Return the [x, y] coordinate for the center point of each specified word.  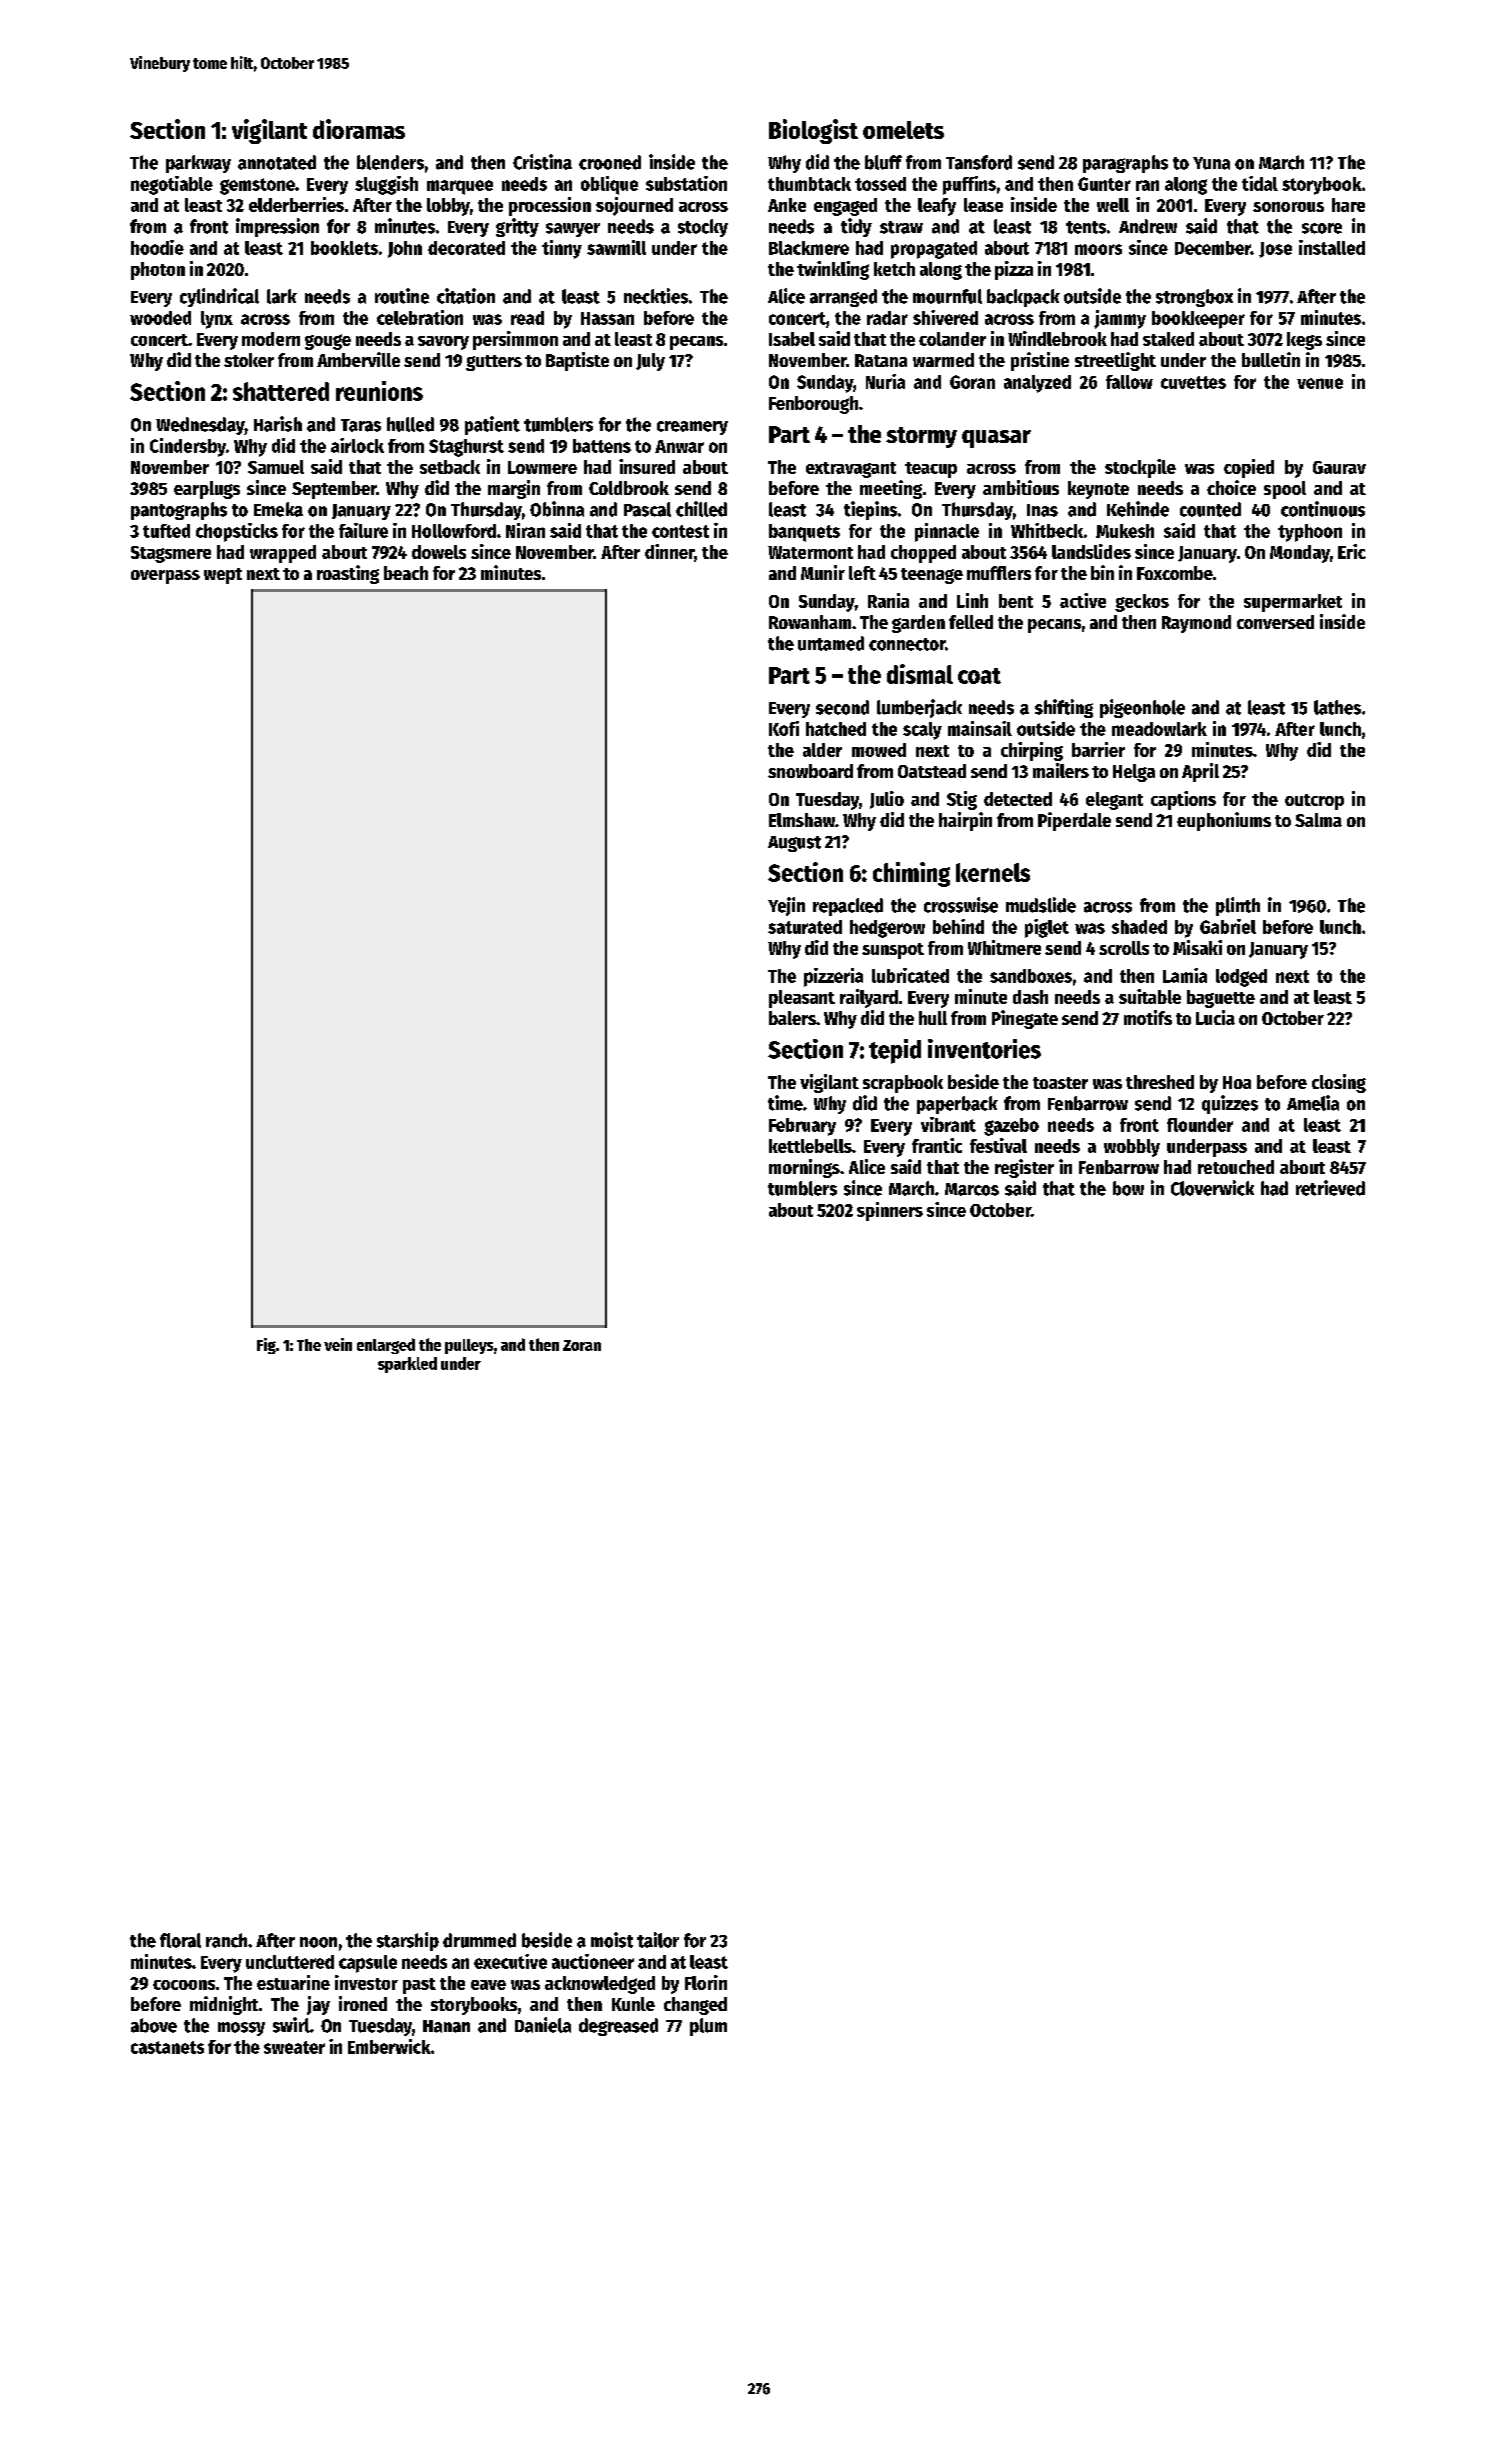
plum [708, 2027]
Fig [266, 1346]
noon [318, 1942]
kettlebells [810, 1146]
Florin [706, 1982]
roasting [348, 574]
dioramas [359, 129]
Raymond [1196, 624]
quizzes [1230, 1104]
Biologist [813, 131]
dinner [669, 551]
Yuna [1211, 163]
